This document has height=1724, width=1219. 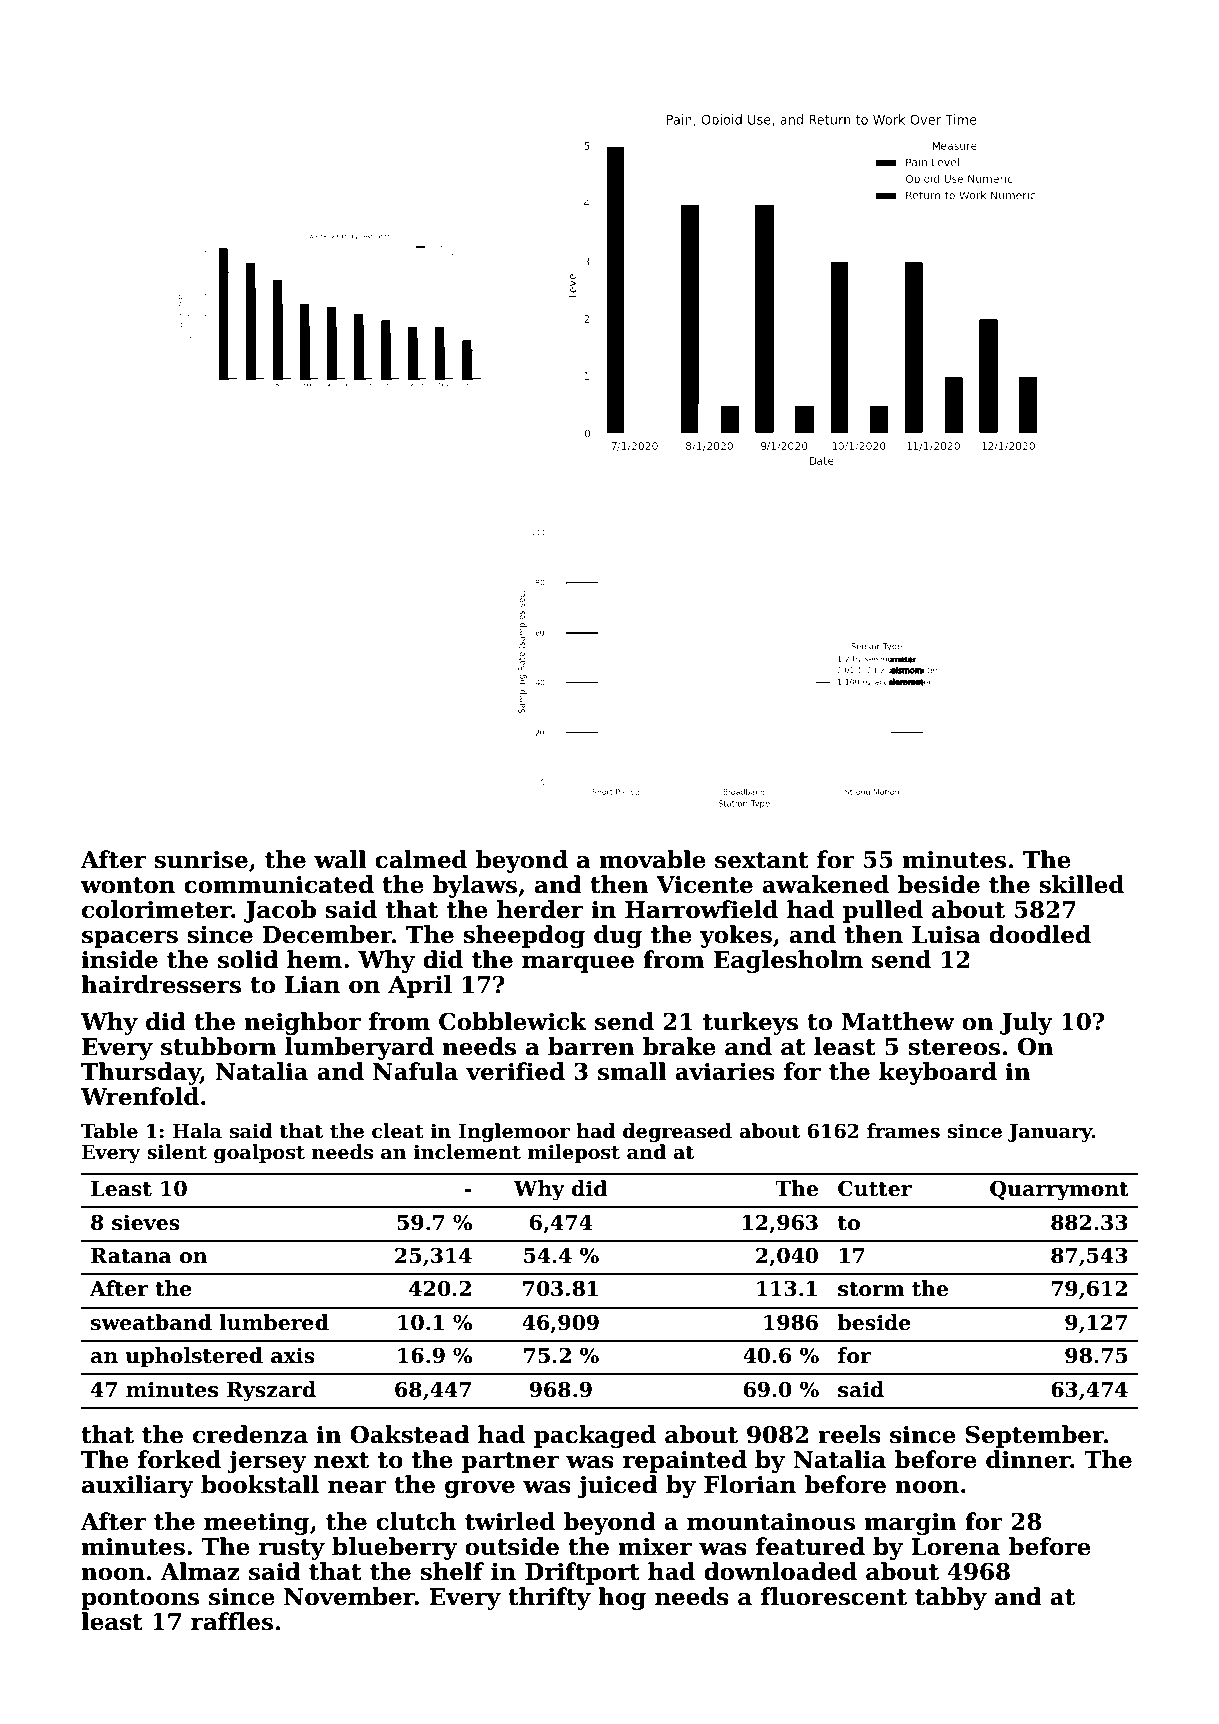 I want to click on Cutter, so click(x=875, y=1188).
